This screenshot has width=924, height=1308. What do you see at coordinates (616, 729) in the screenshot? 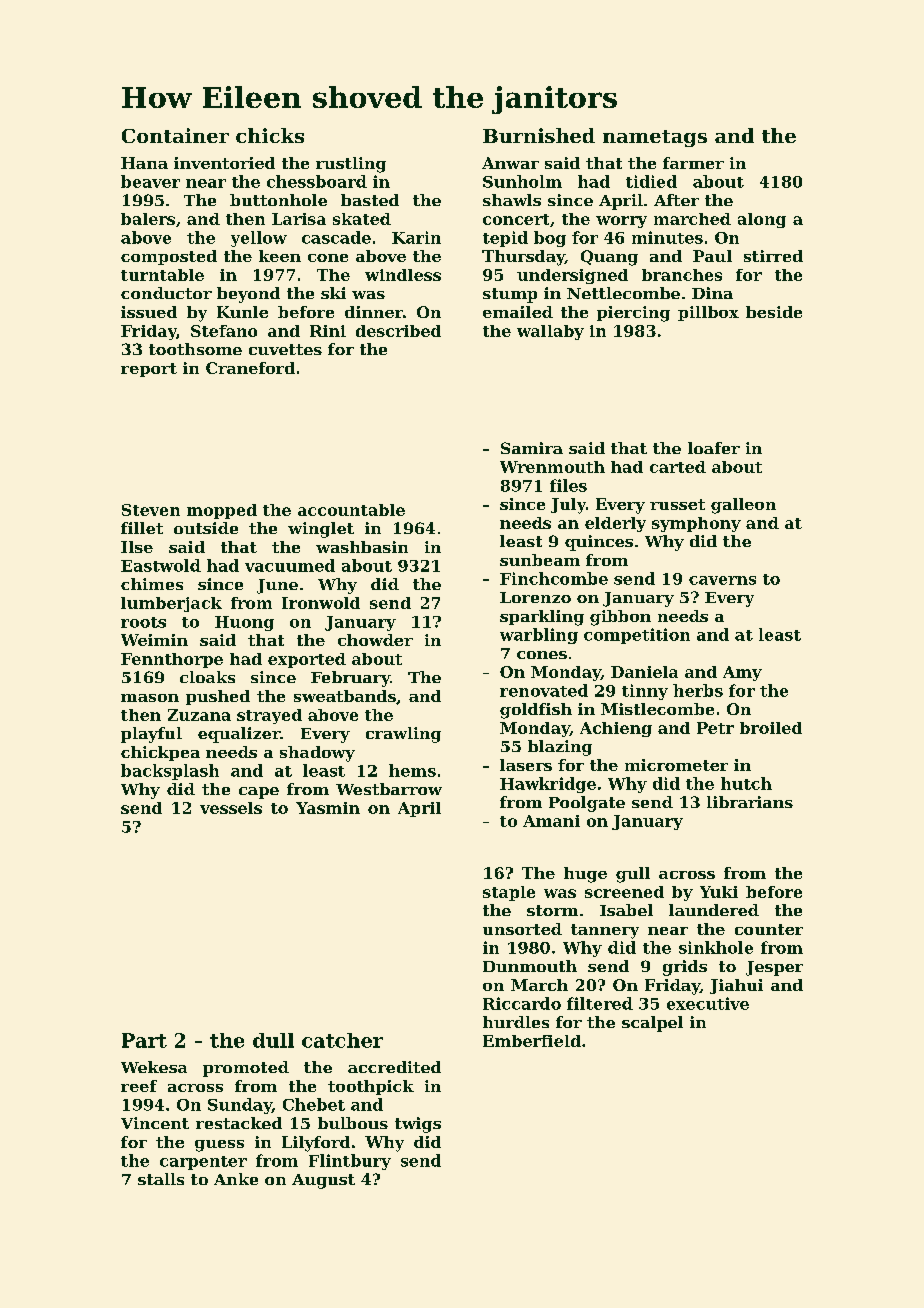
I see `Achieng` at bounding box center [616, 729].
